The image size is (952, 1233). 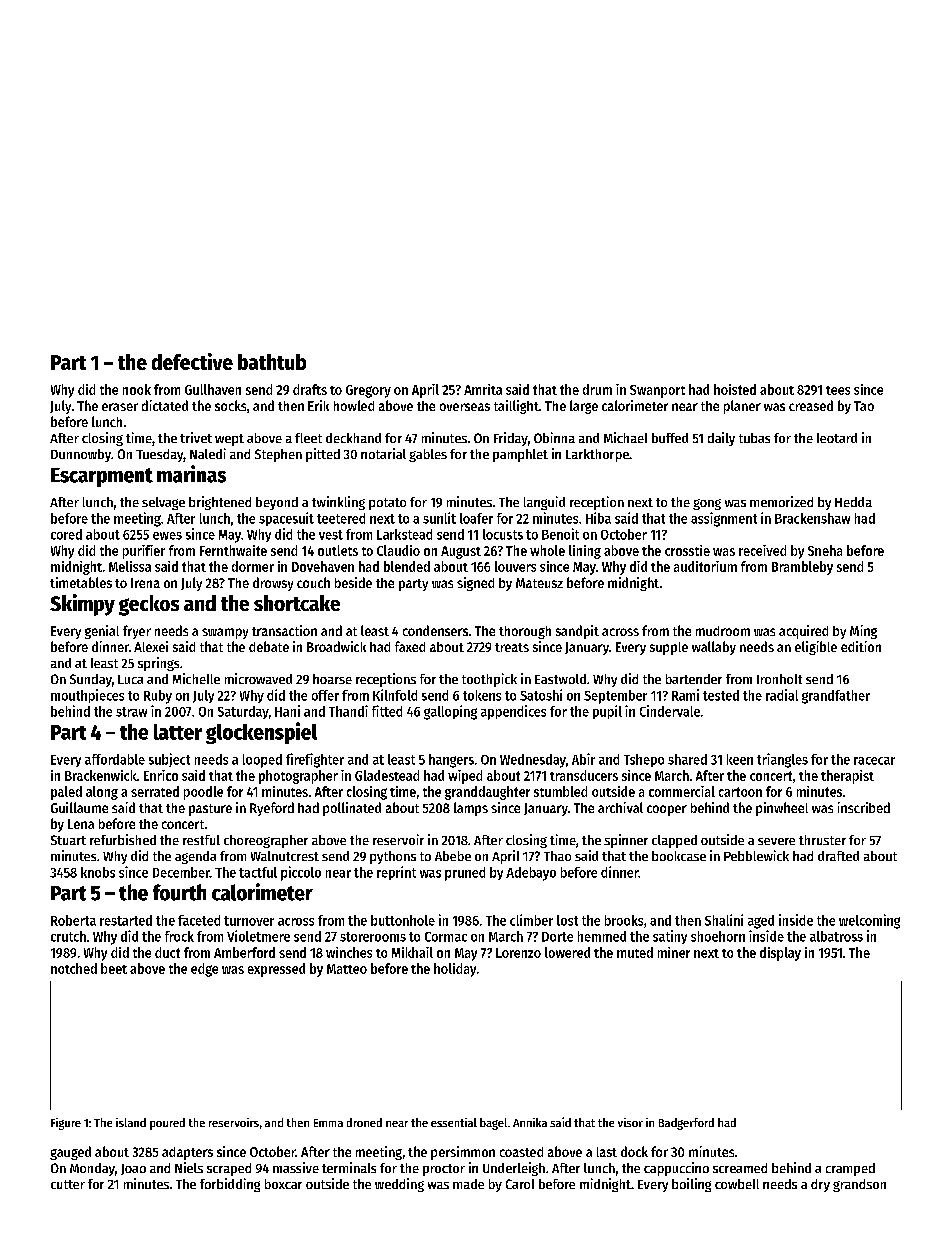 I want to click on along, so click(x=102, y=793).
